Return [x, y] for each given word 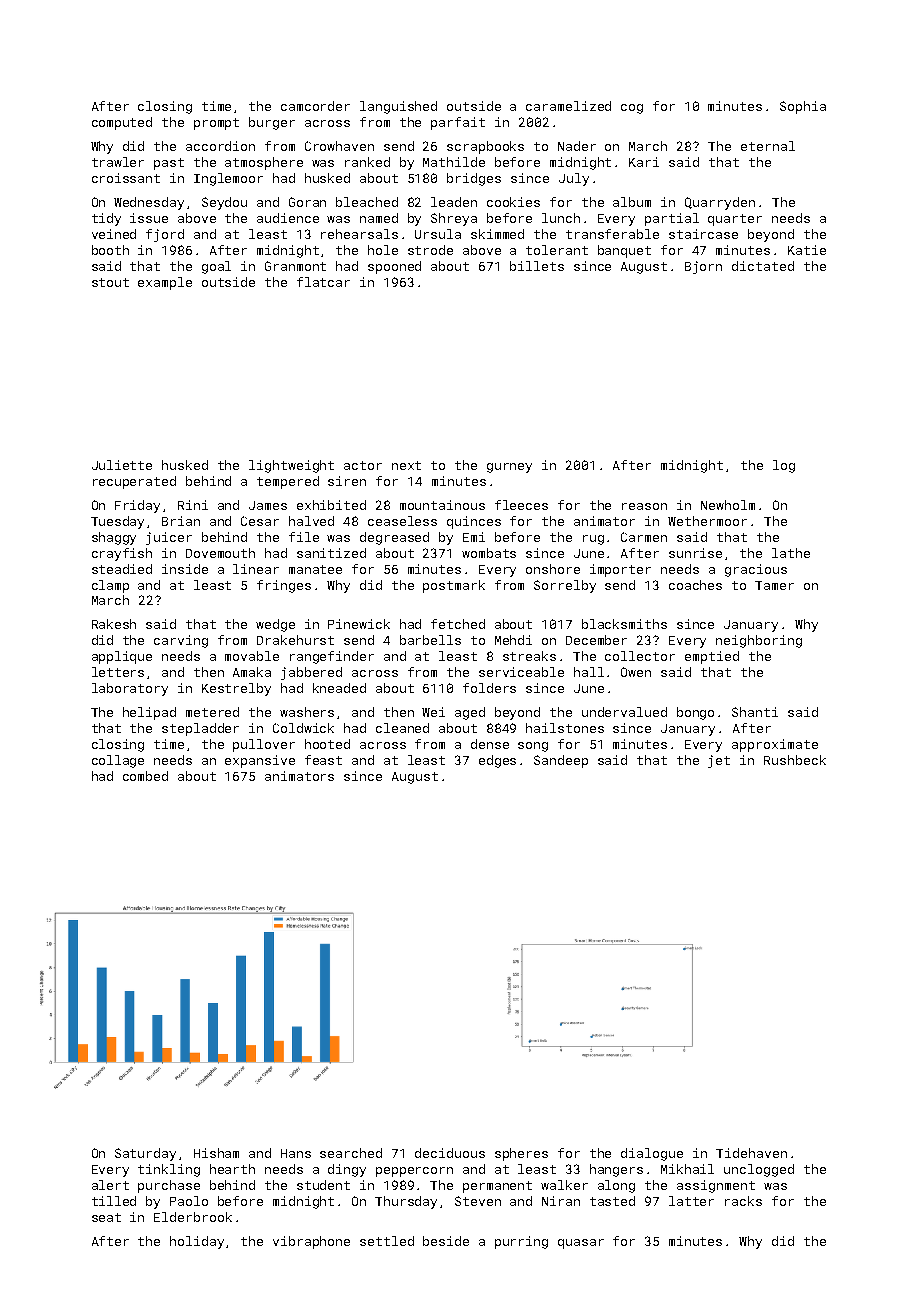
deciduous [450, 1153]
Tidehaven [751, 1153]
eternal [768, 146]
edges [497, 761]
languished [398, 107]
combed [145, 776]
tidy [106, 219]
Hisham [216, 1153]
